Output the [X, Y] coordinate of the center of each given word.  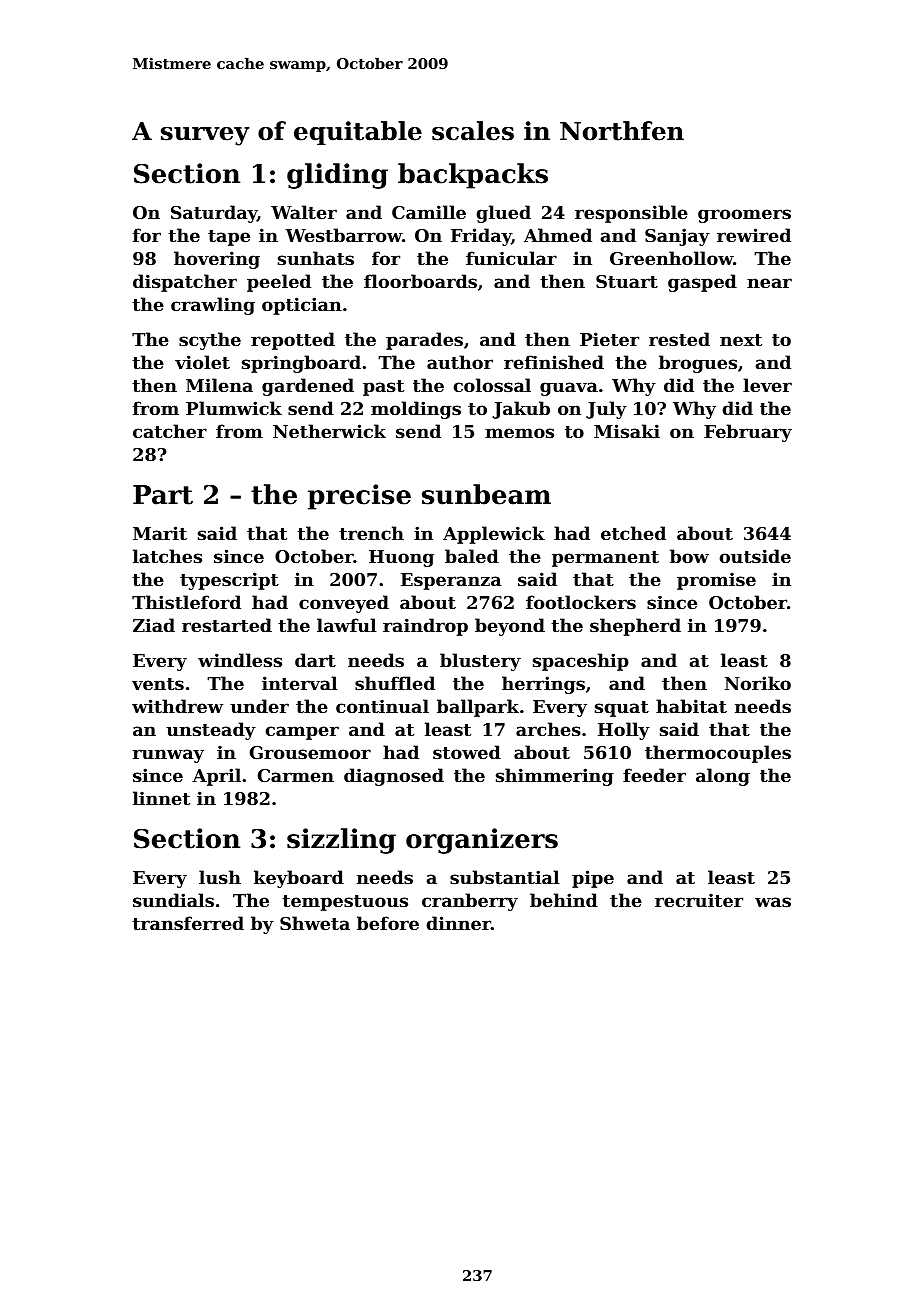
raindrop [425, 627]
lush [220, 877]
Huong [401, 558]
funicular [511, 258]
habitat [691, 706]
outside [755, 556]
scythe [210, 341]
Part [163, 495]
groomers [744, 216]
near [769, 283]
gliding [337, 176]
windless [240, 660]
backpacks [473, 176]
